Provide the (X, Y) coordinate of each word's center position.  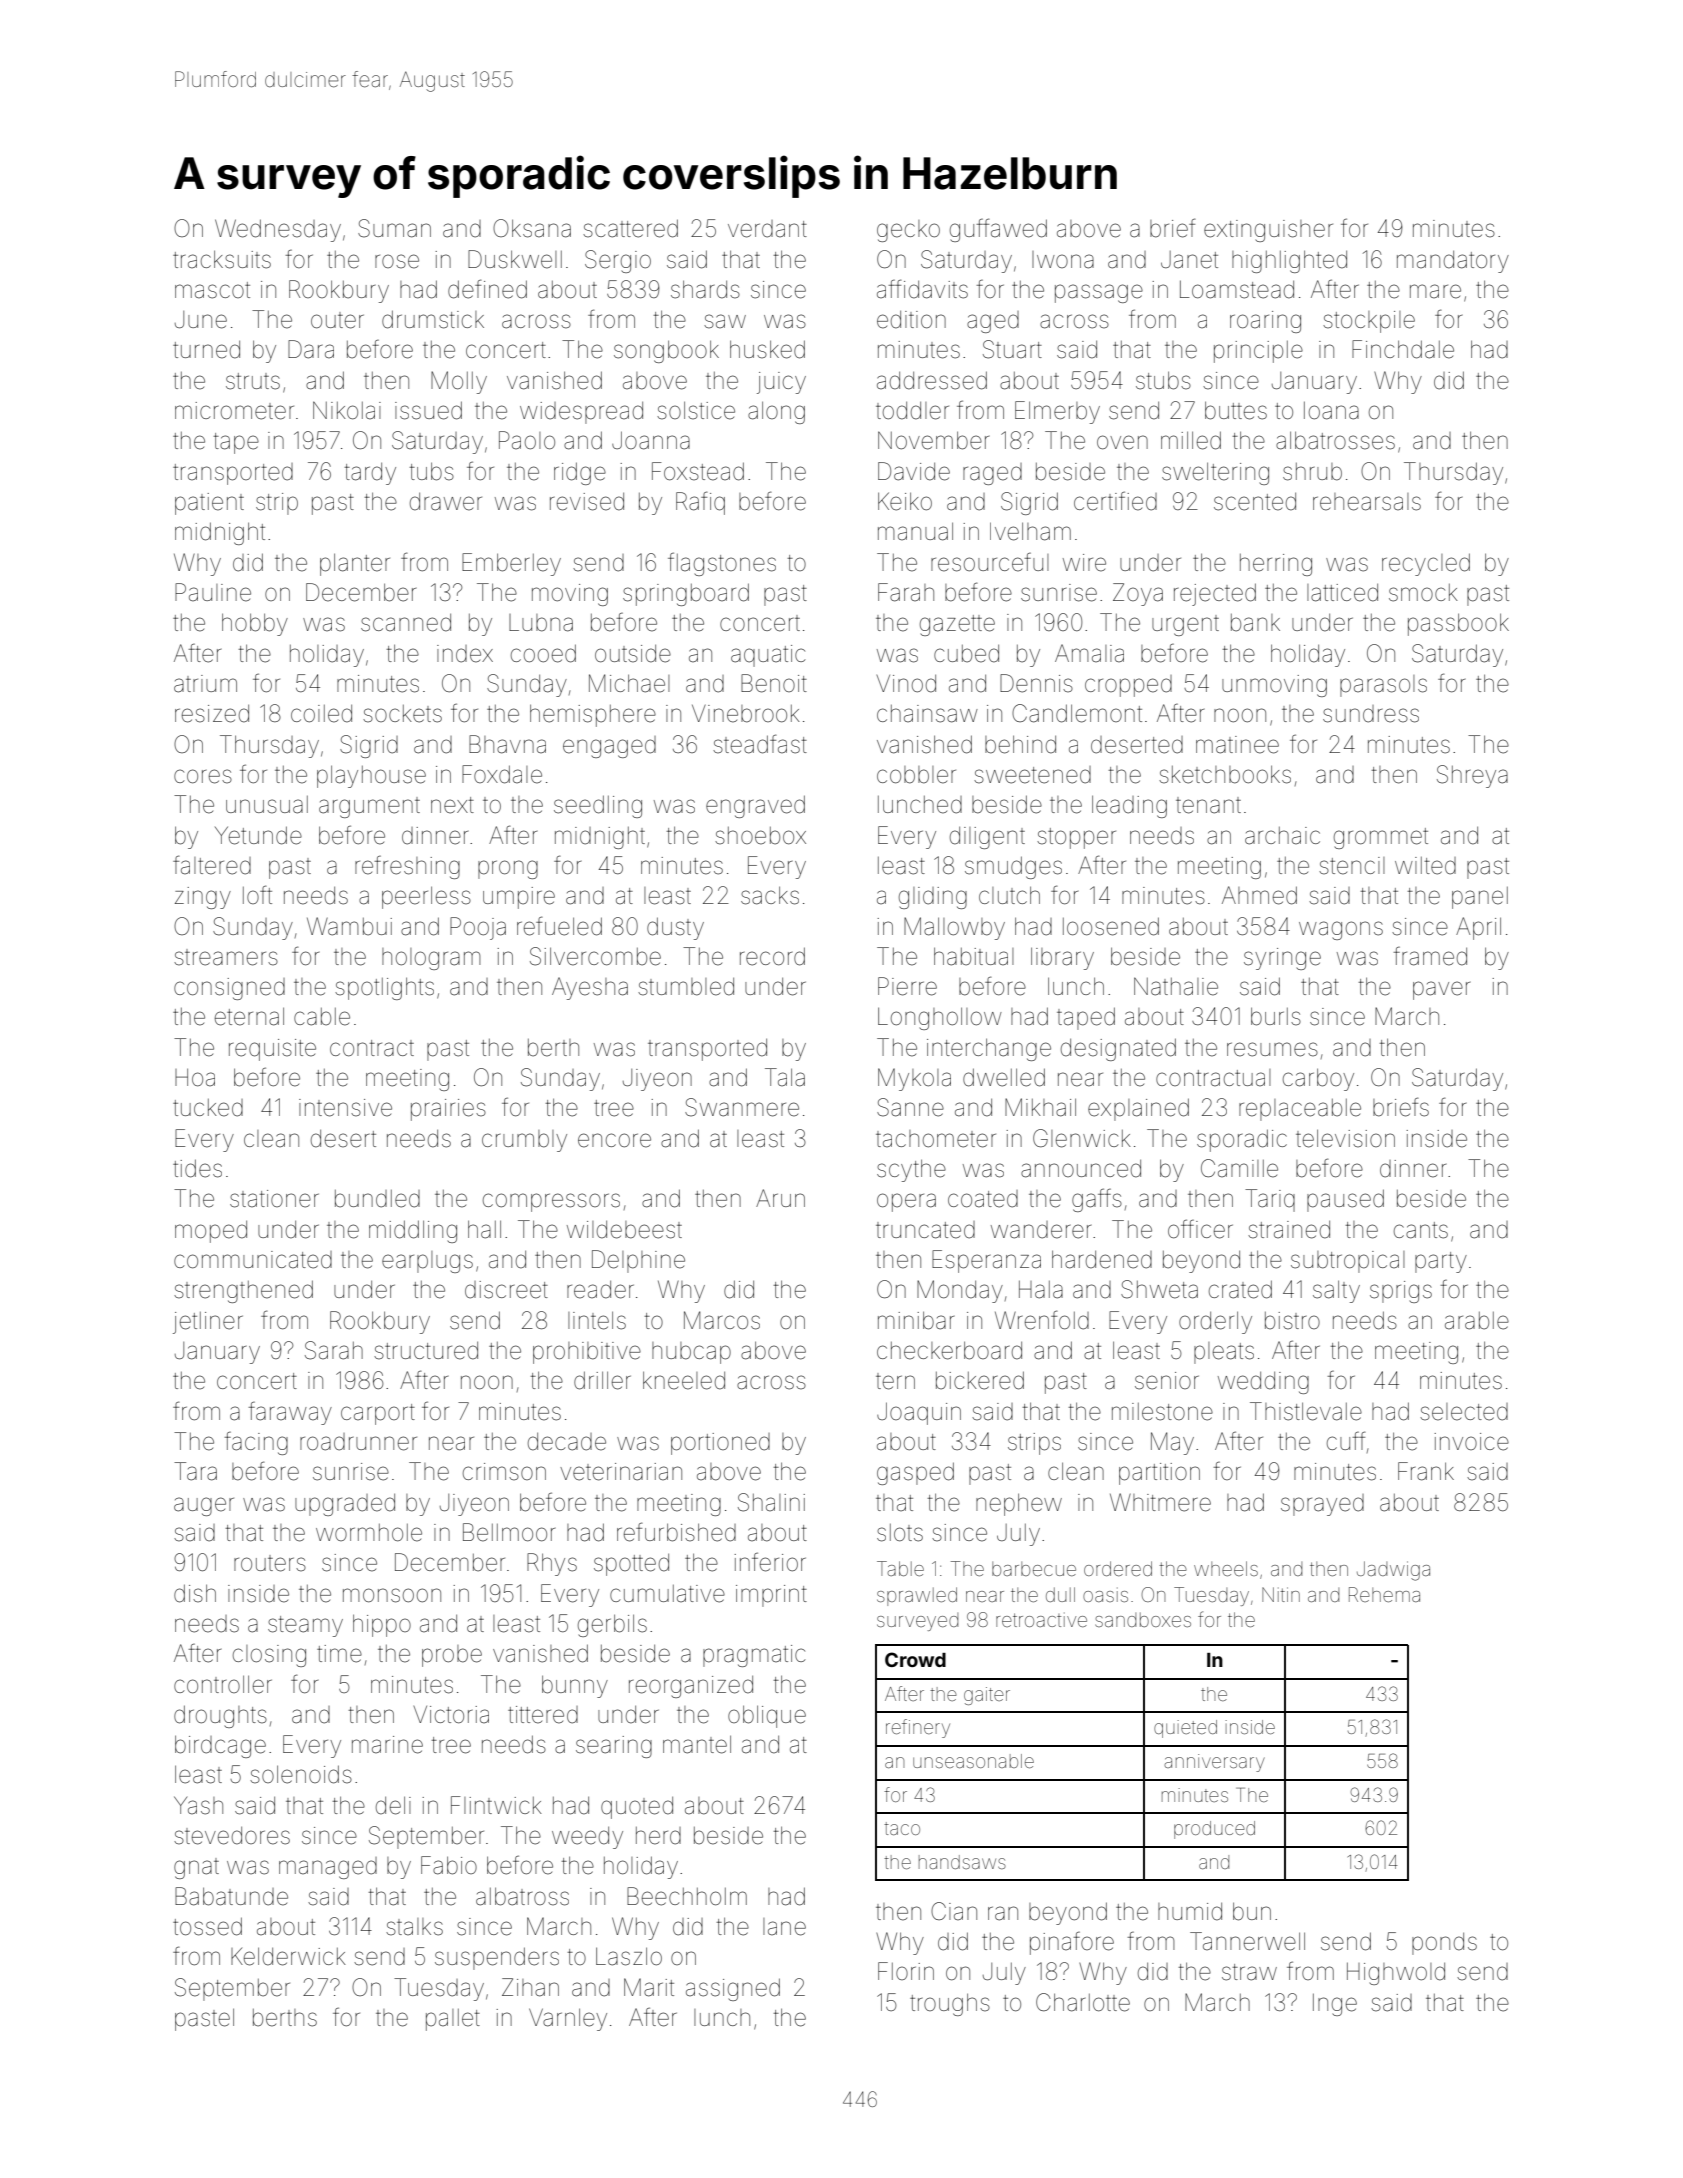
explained (1138, 1109)
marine (387, 1745)
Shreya (1472, 776)
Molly (459, 382)
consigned (229, 989)
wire (1084, 563)
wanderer (1041, 1230)
